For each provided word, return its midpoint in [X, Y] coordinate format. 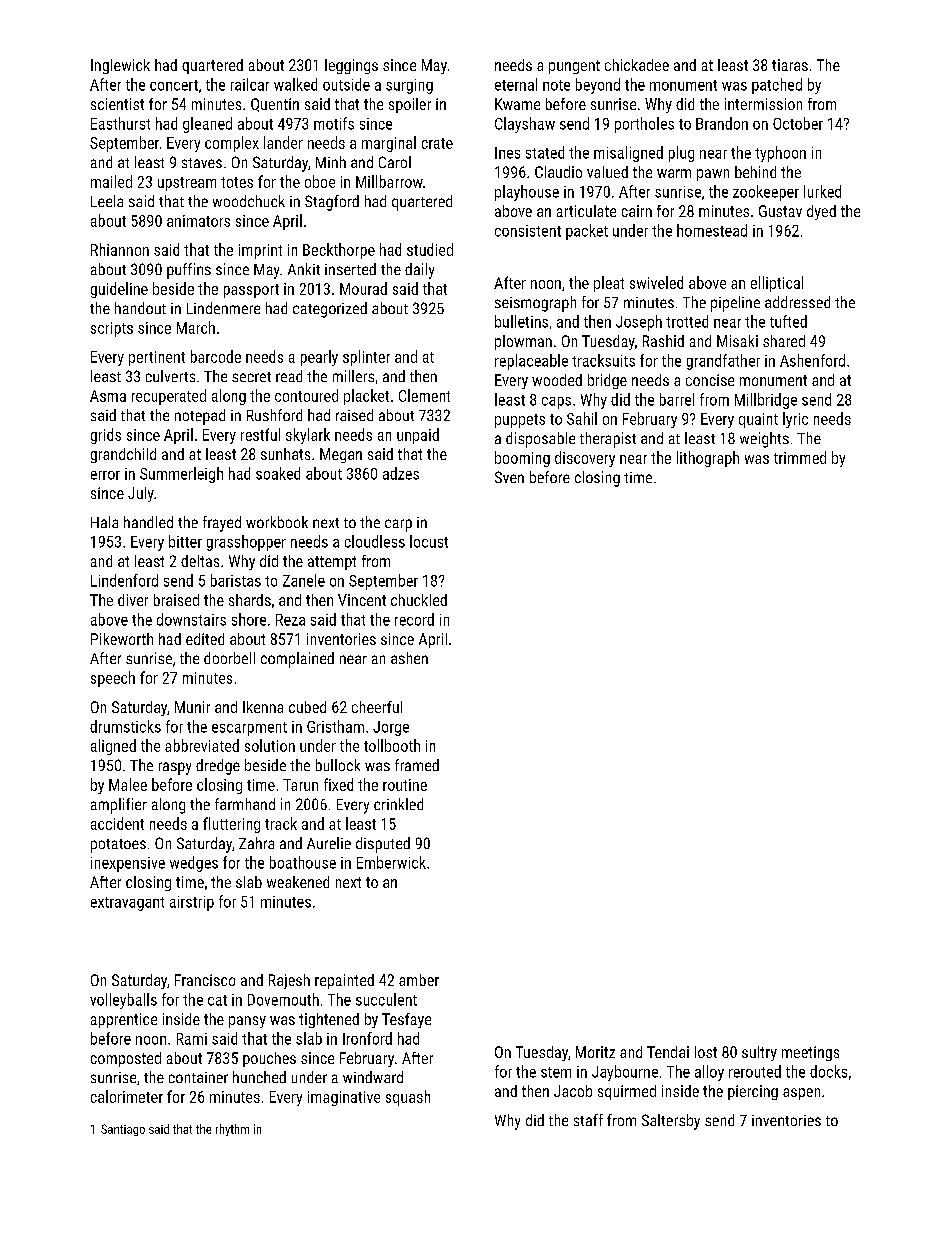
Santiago [123, 1130]
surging [409, 86]
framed [417, 765]
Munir [192, 707]
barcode [216, 356]
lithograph [708, 459]
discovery [585, 459]
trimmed [800, 457]
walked [295, 84]
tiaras [790, 65]
